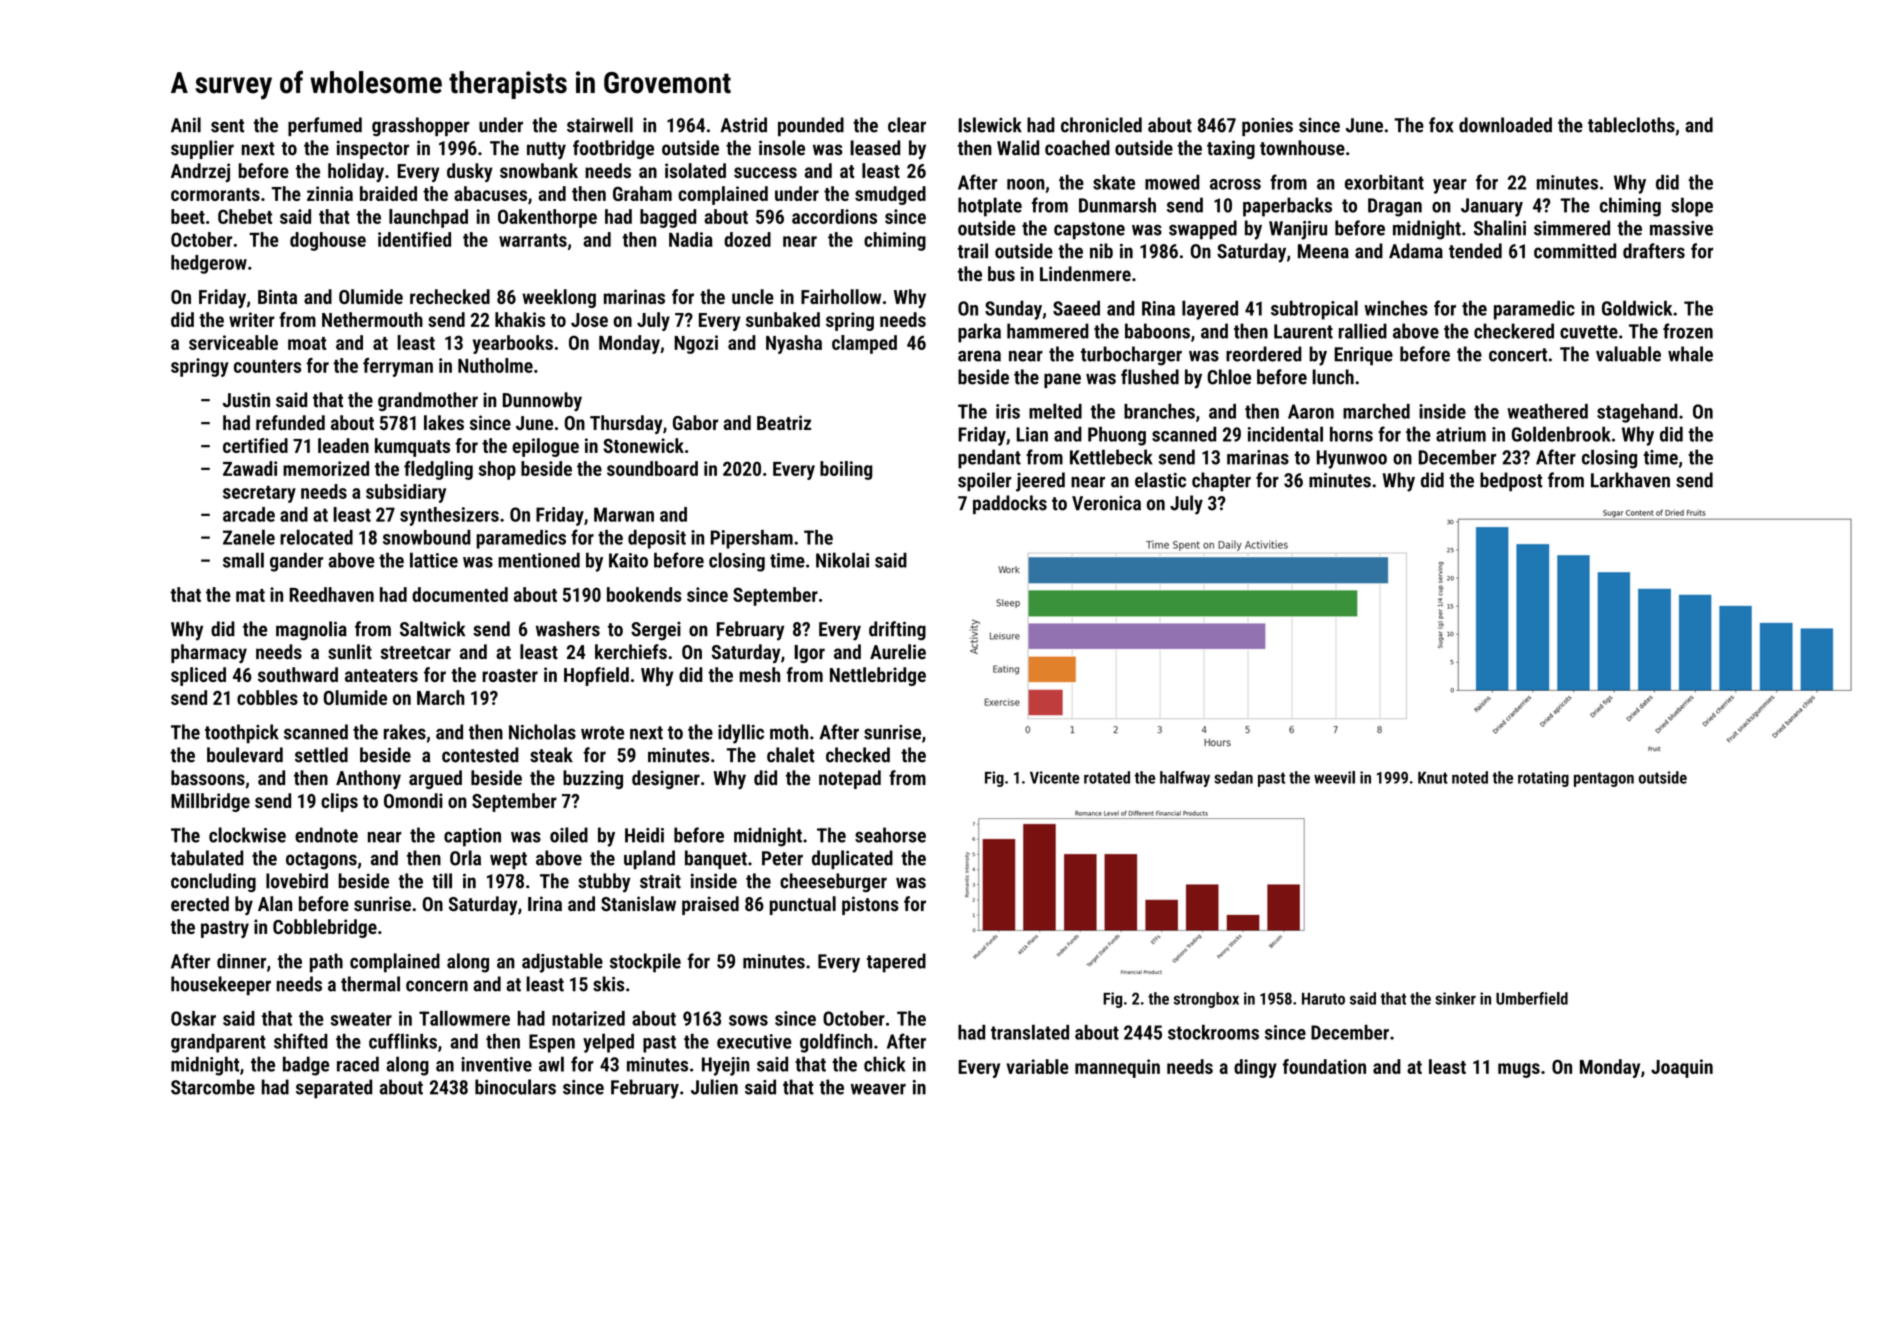 This screenshot has height=1332, width=1884. What do you see at coordinates (1384, 182) in the screenshot?
I see `exorbitant` at bounding box center [1384, 182].
